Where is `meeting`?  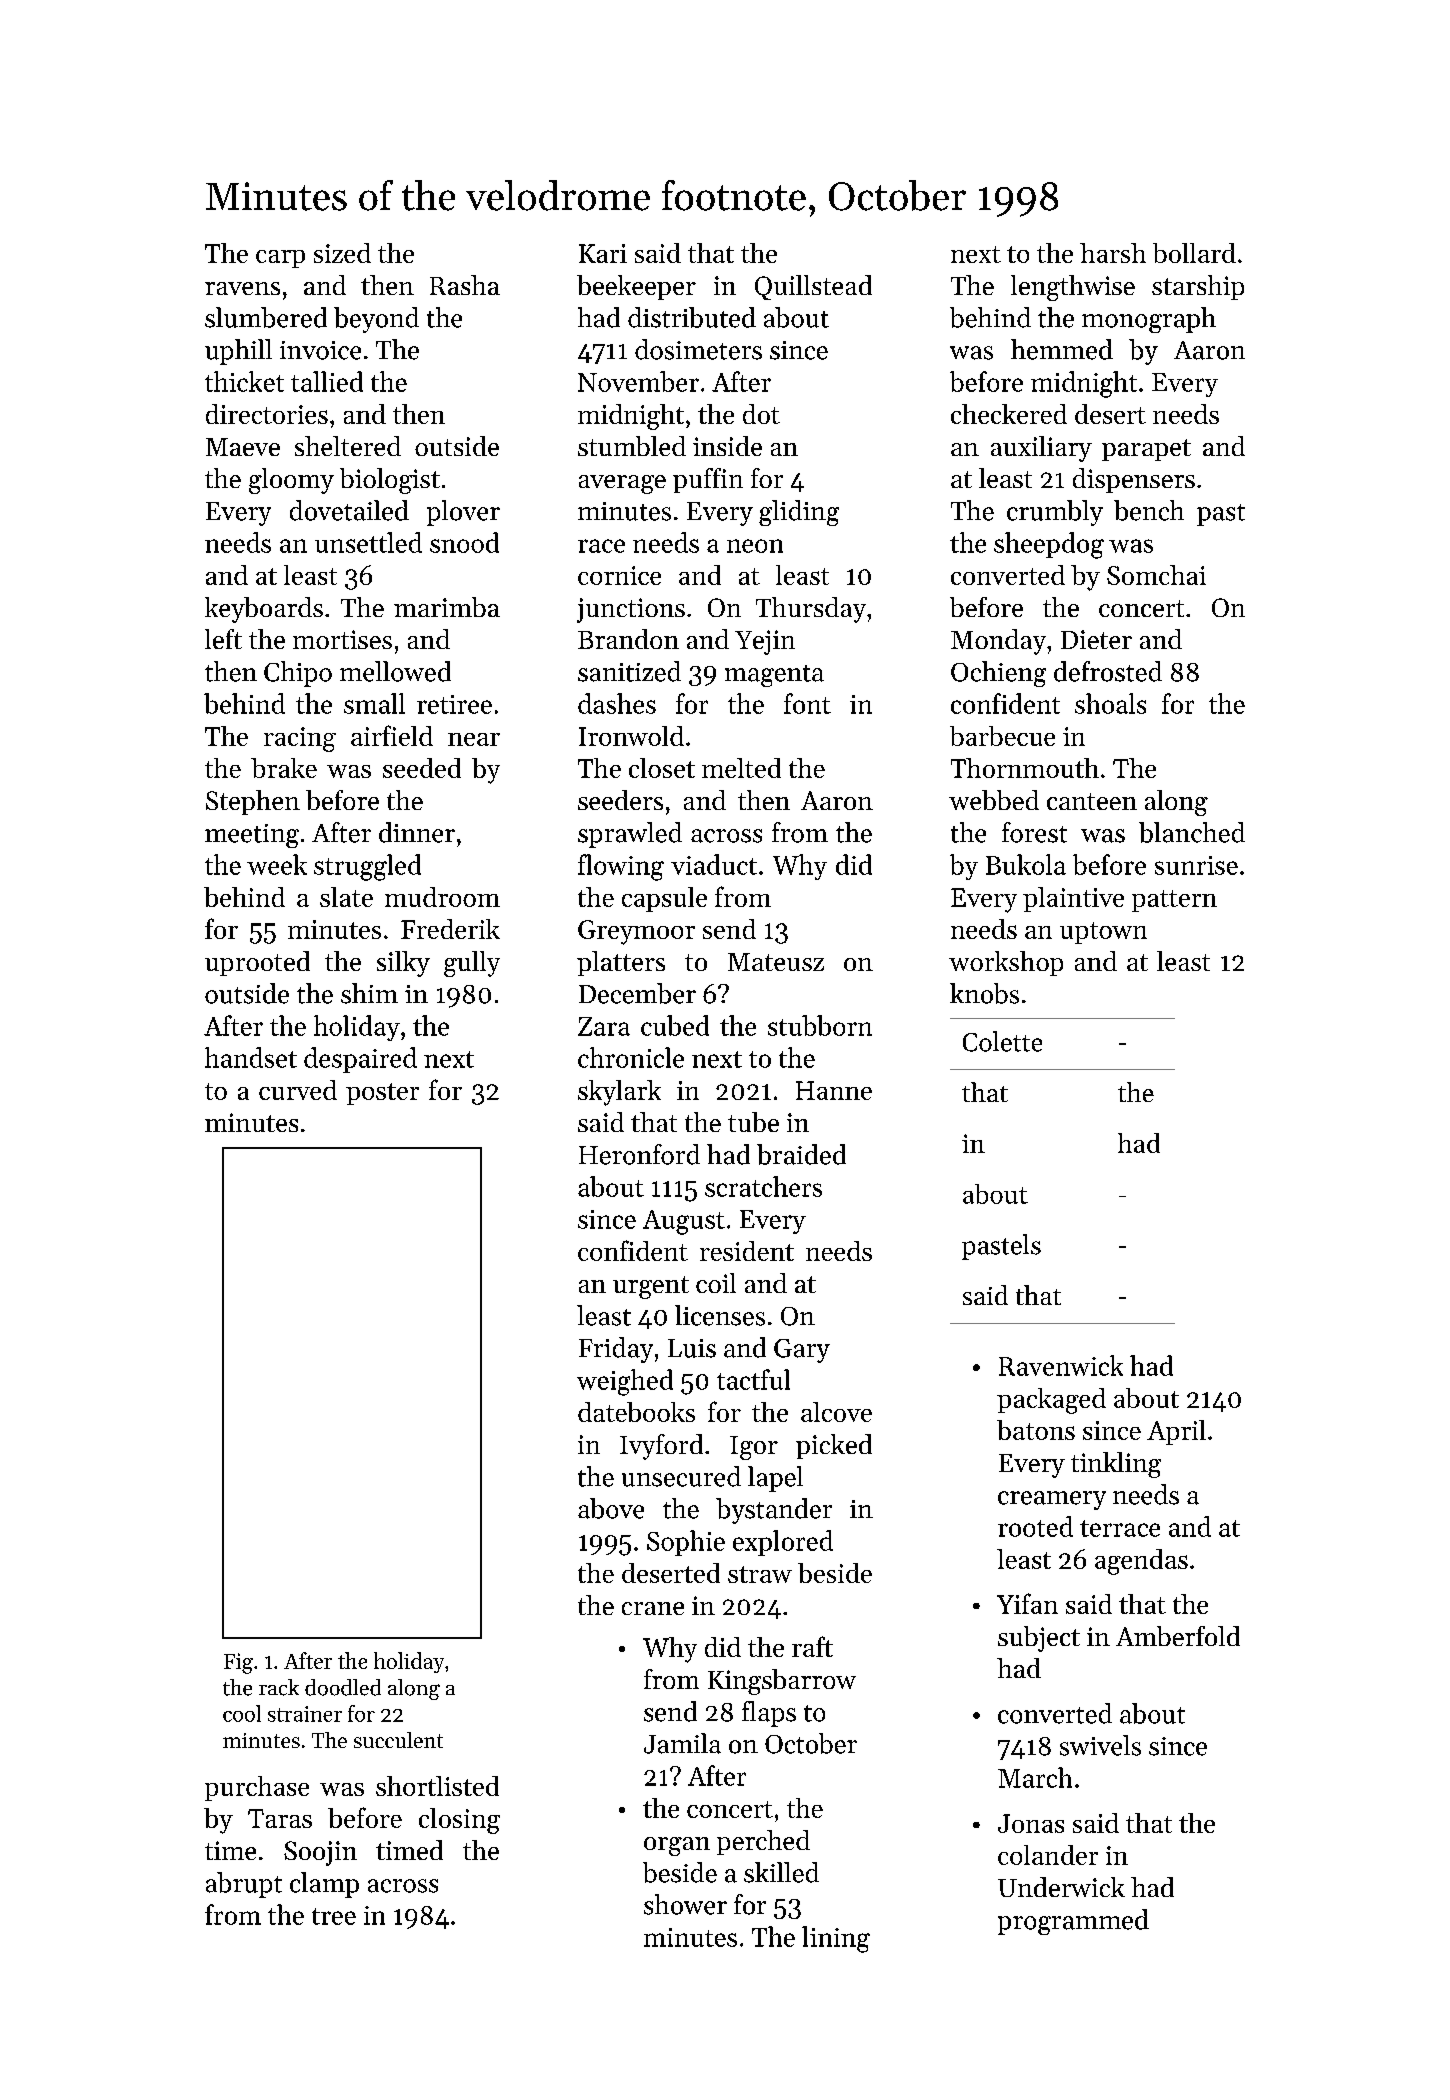
meeting is located at coordinates (252, 836).
